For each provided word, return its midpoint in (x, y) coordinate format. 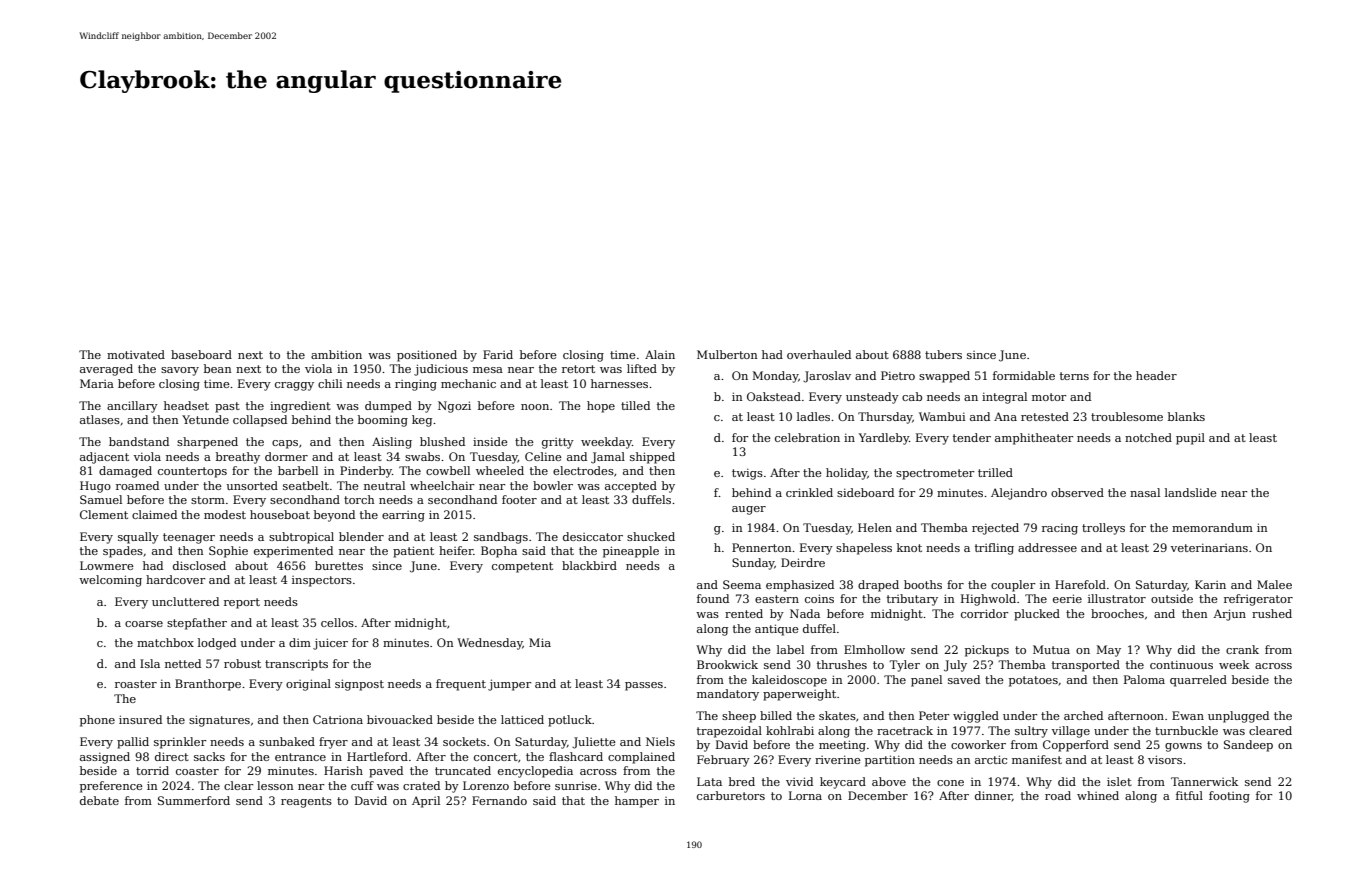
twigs (747, 474)
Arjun (1230, 615)
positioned (427, 356)
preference (111, 787)
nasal (1145, 492)
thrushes (842, 664)
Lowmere (107, 565)
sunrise (576, 785)
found (713, 598)
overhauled (819, 354)
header (1156, 375)
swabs (422, 456)
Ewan (1188, 715)
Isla (150, 663)
